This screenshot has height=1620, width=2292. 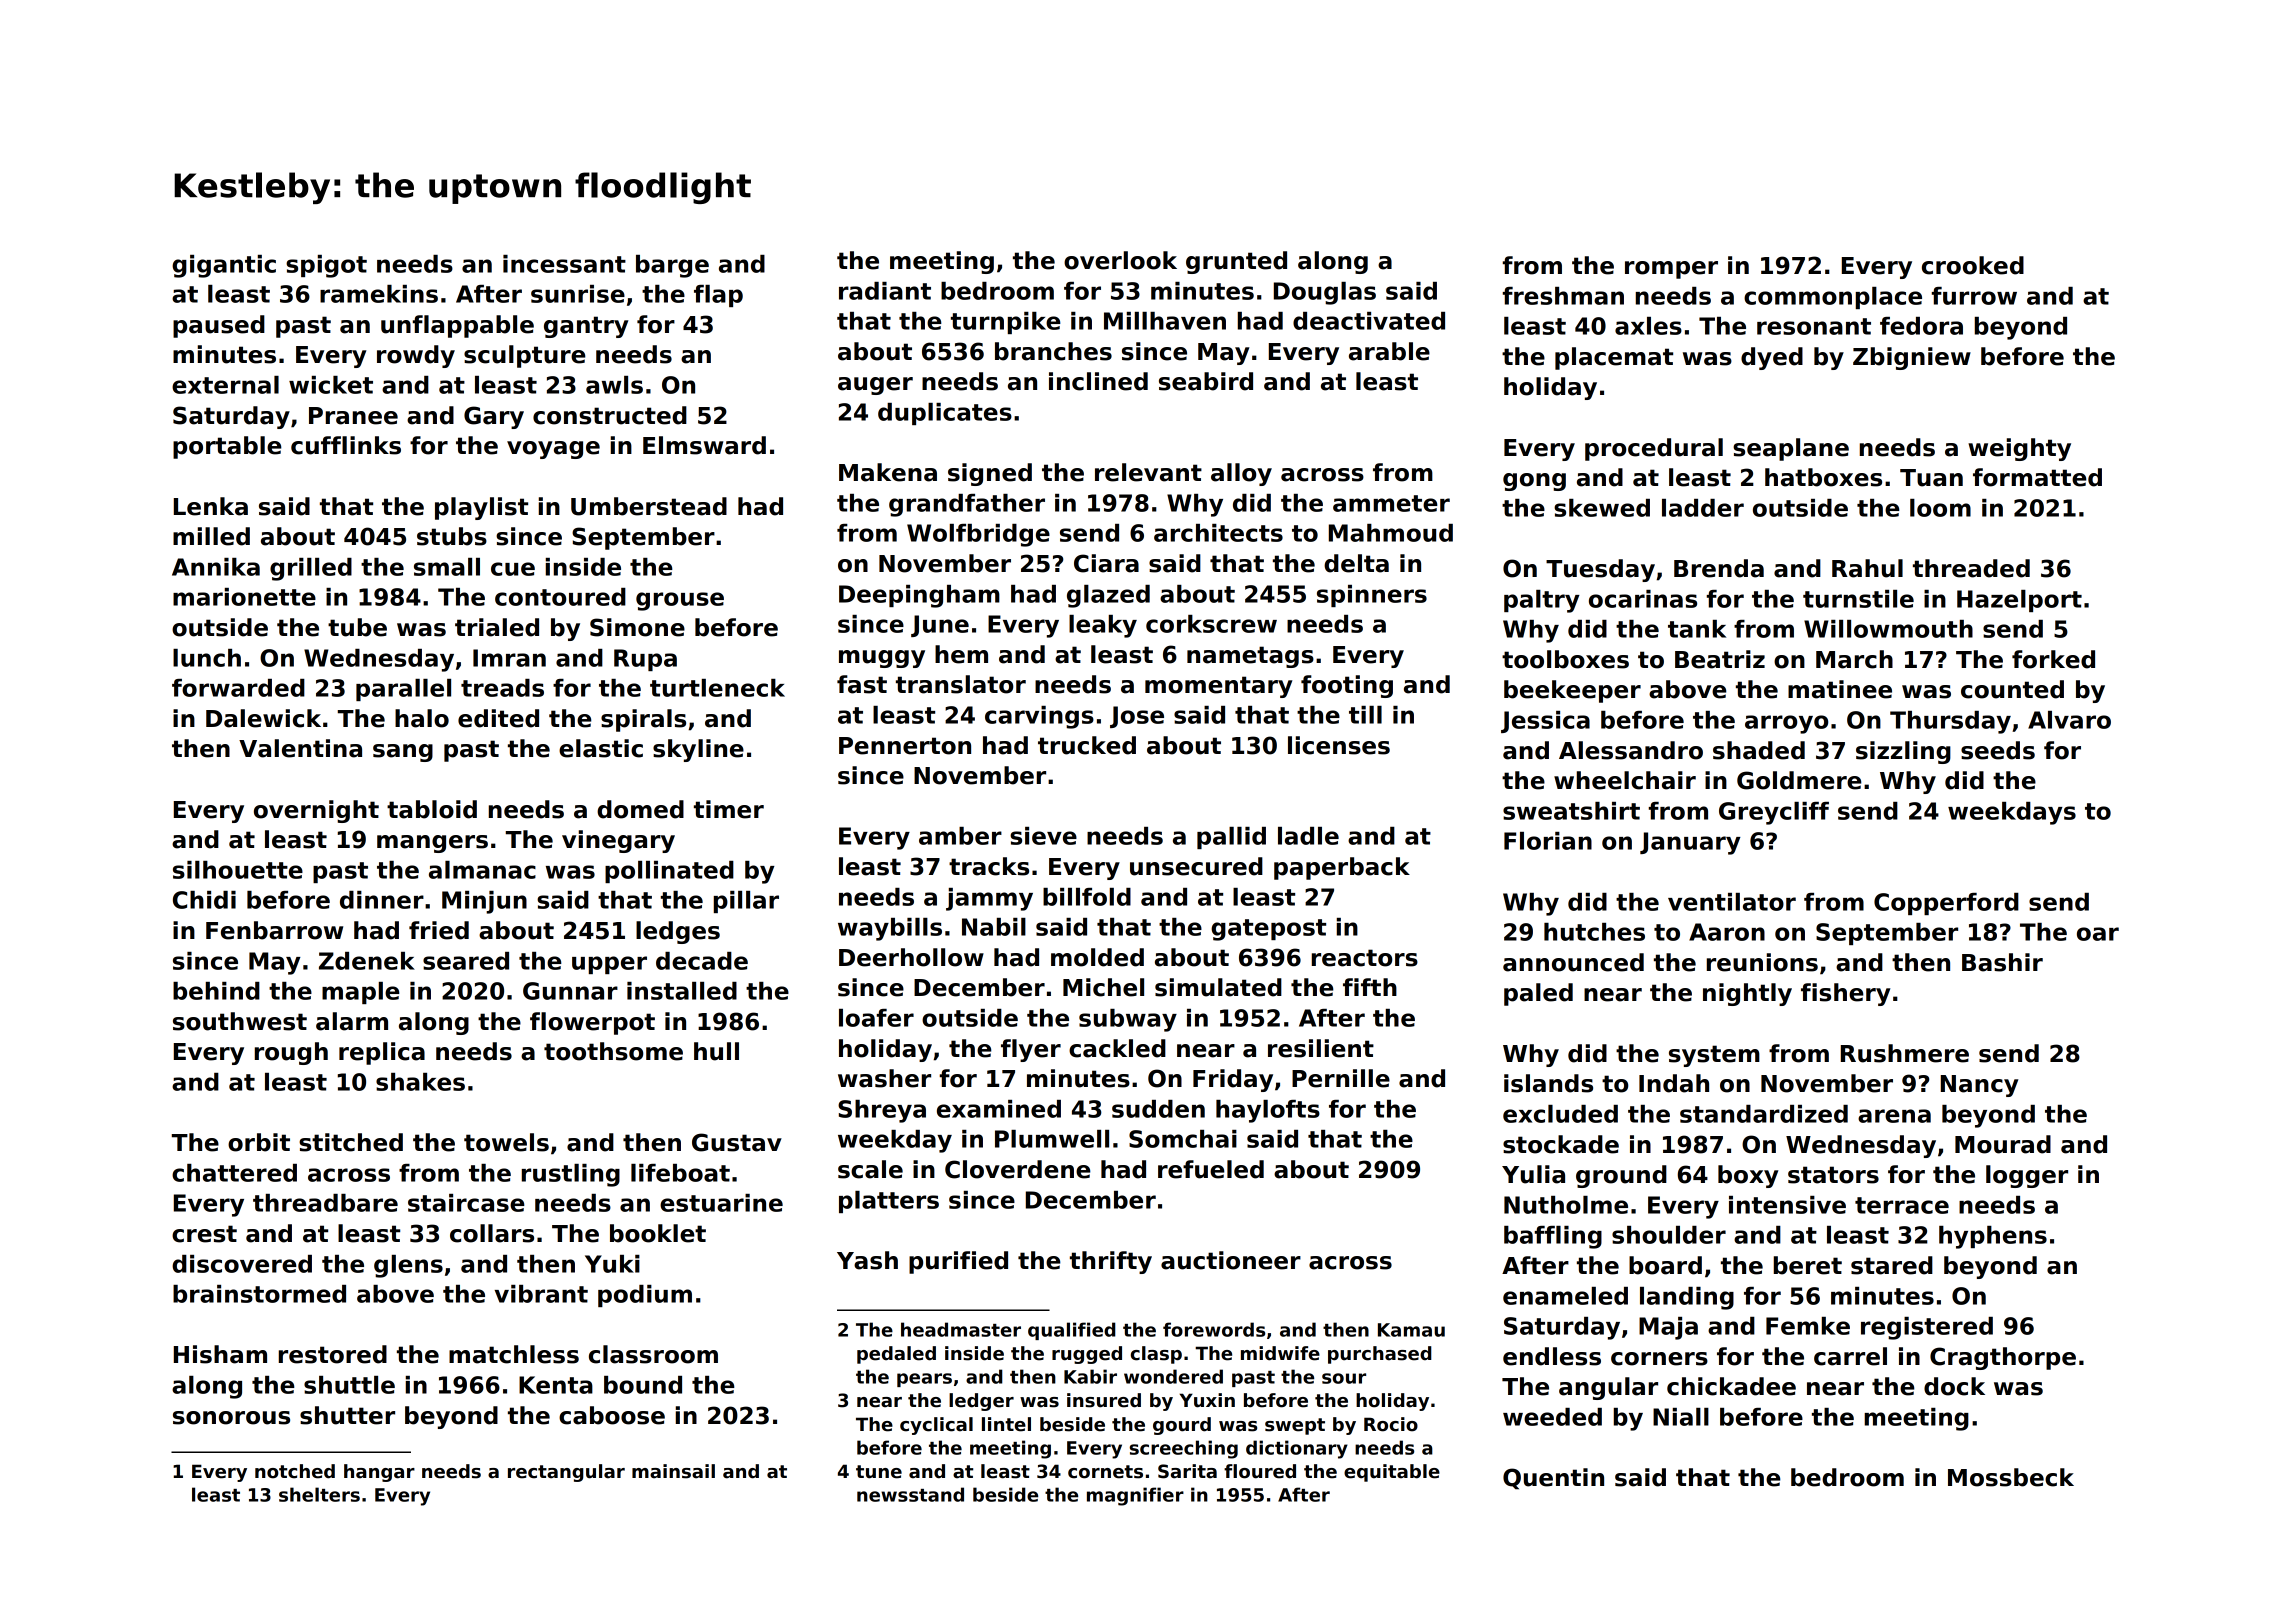 I want to click on Cloverdene, so click(x=1018, y=1169).
